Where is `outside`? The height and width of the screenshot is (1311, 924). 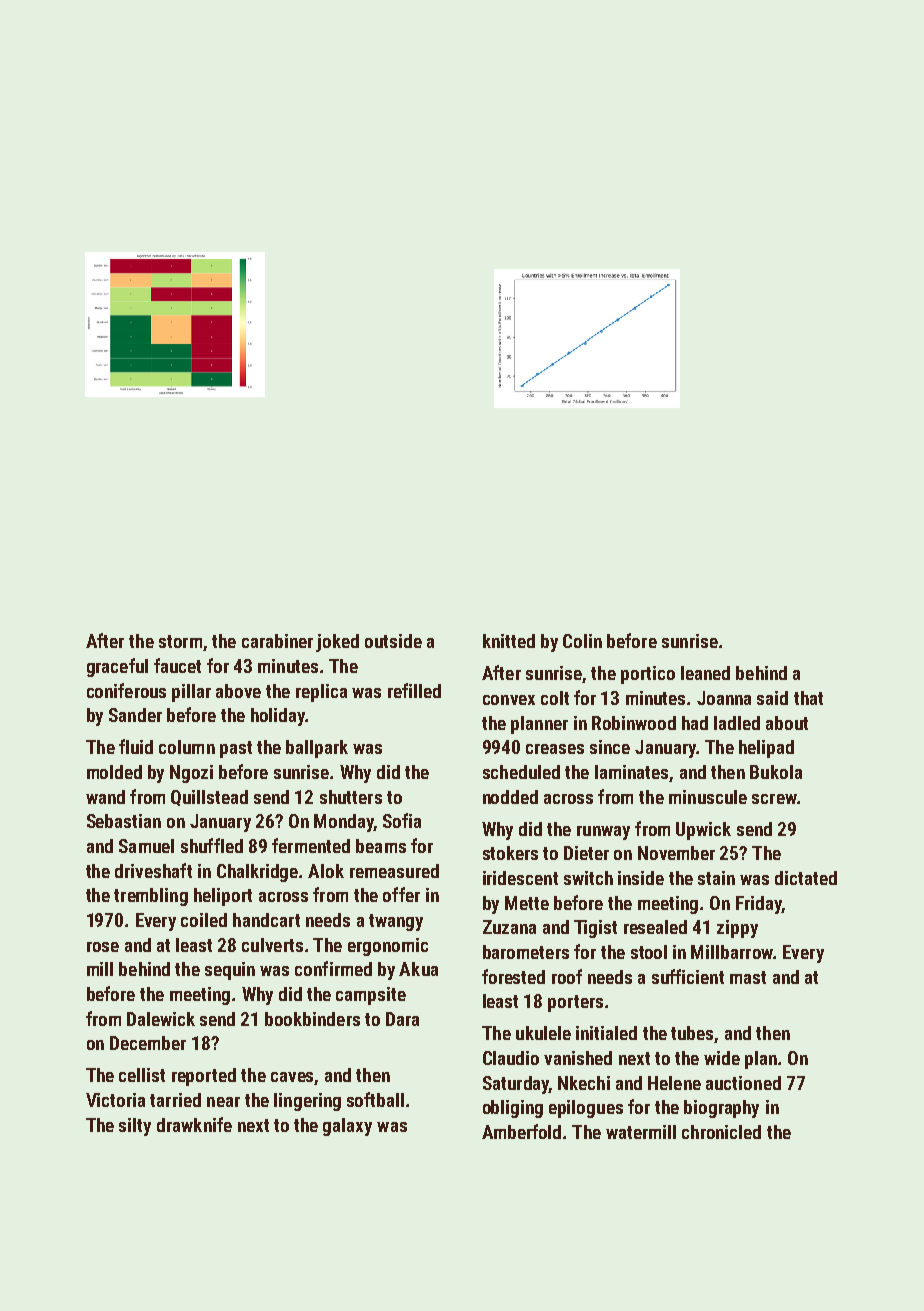 outside is located at coordinates (393, 641).
